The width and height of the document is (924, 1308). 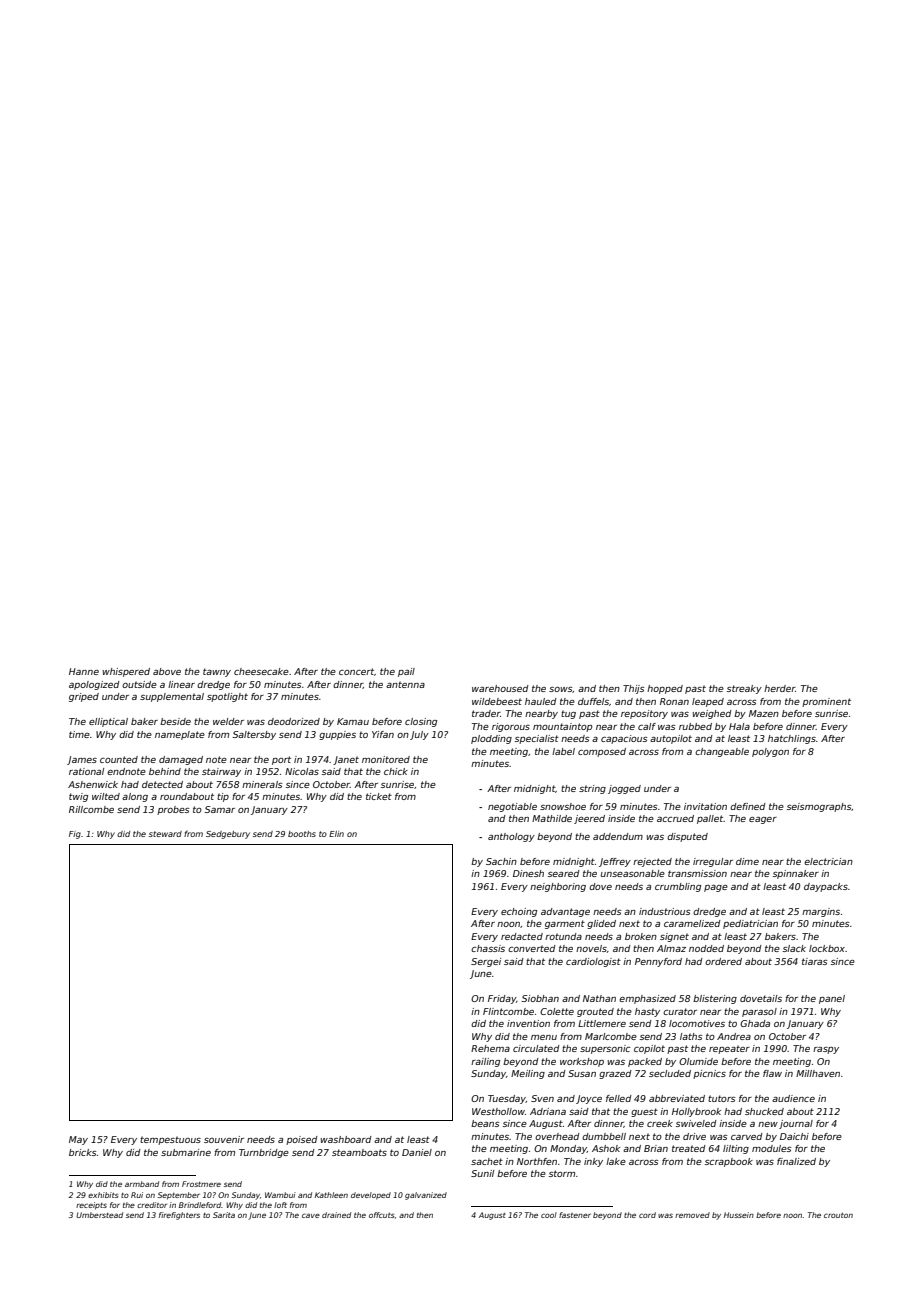 I want to click on plodding, so click(x=491, y=739).
